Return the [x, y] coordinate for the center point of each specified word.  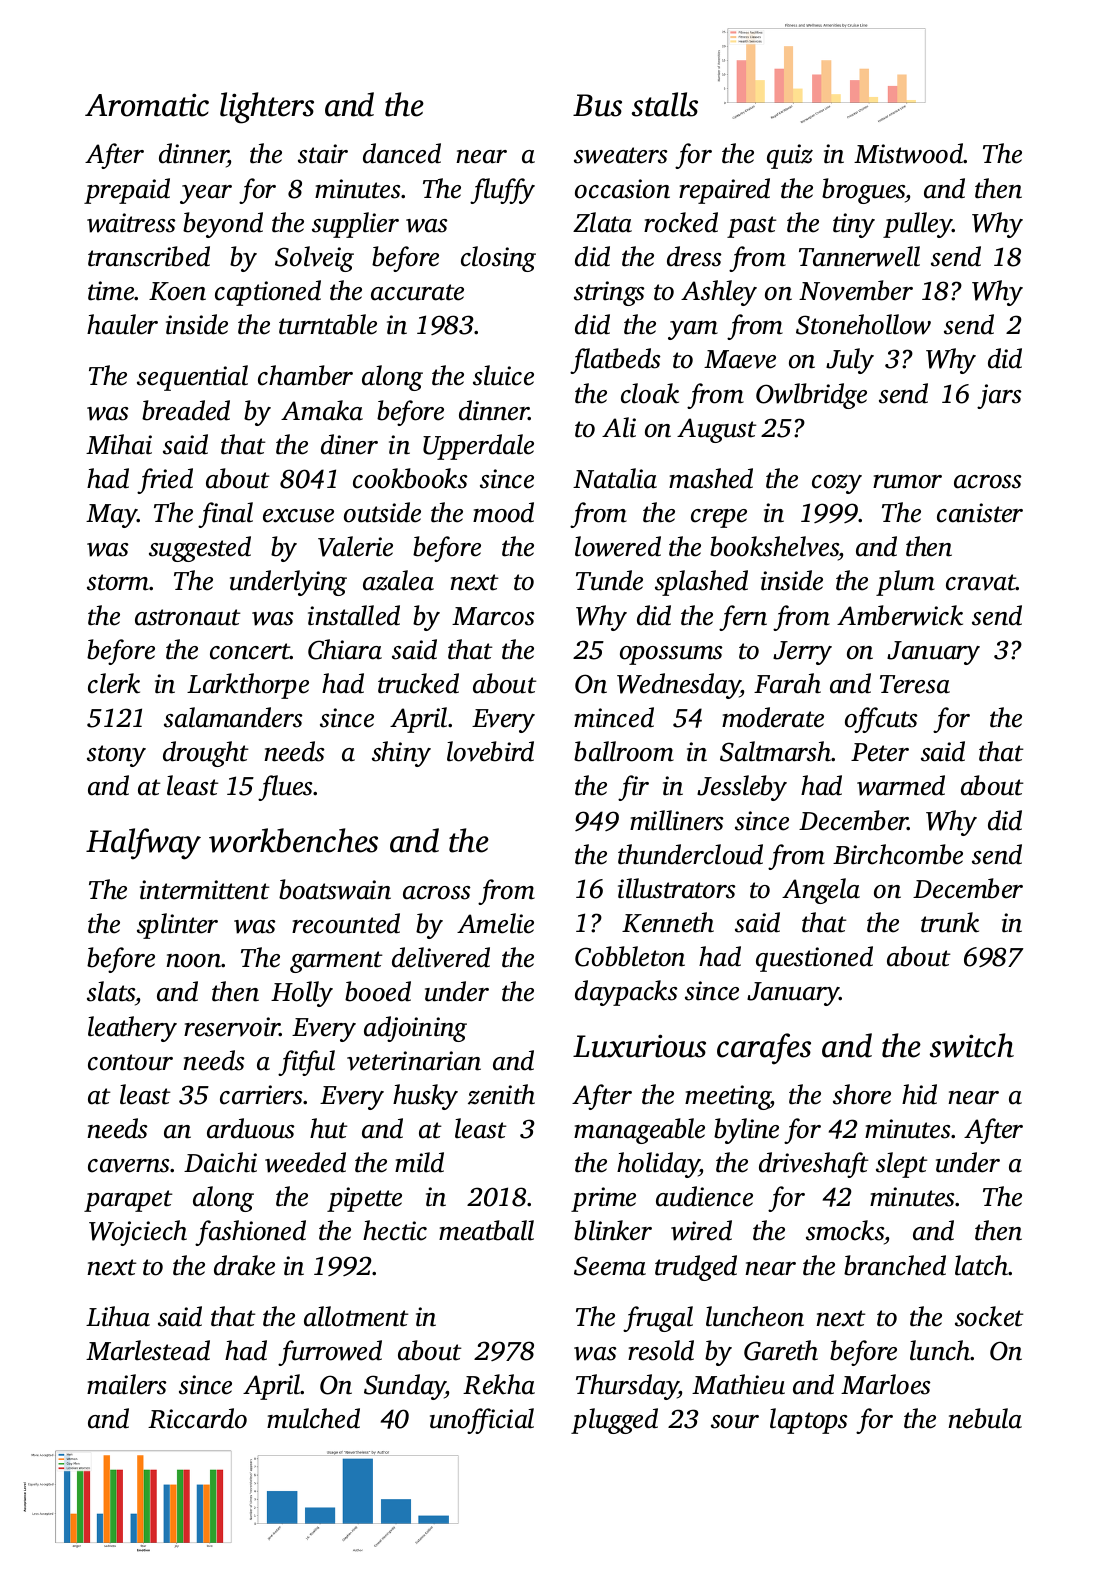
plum [905, 583]
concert [250, 651]
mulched [313, 1418]
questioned [814, 959]
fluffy [502, 191]
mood [503, 512]
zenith [501, 1094]
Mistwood [909, 153]
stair [323, 154]
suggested [200, 549]
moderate [773, 717]
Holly [302, 994]
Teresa [915, 684]
